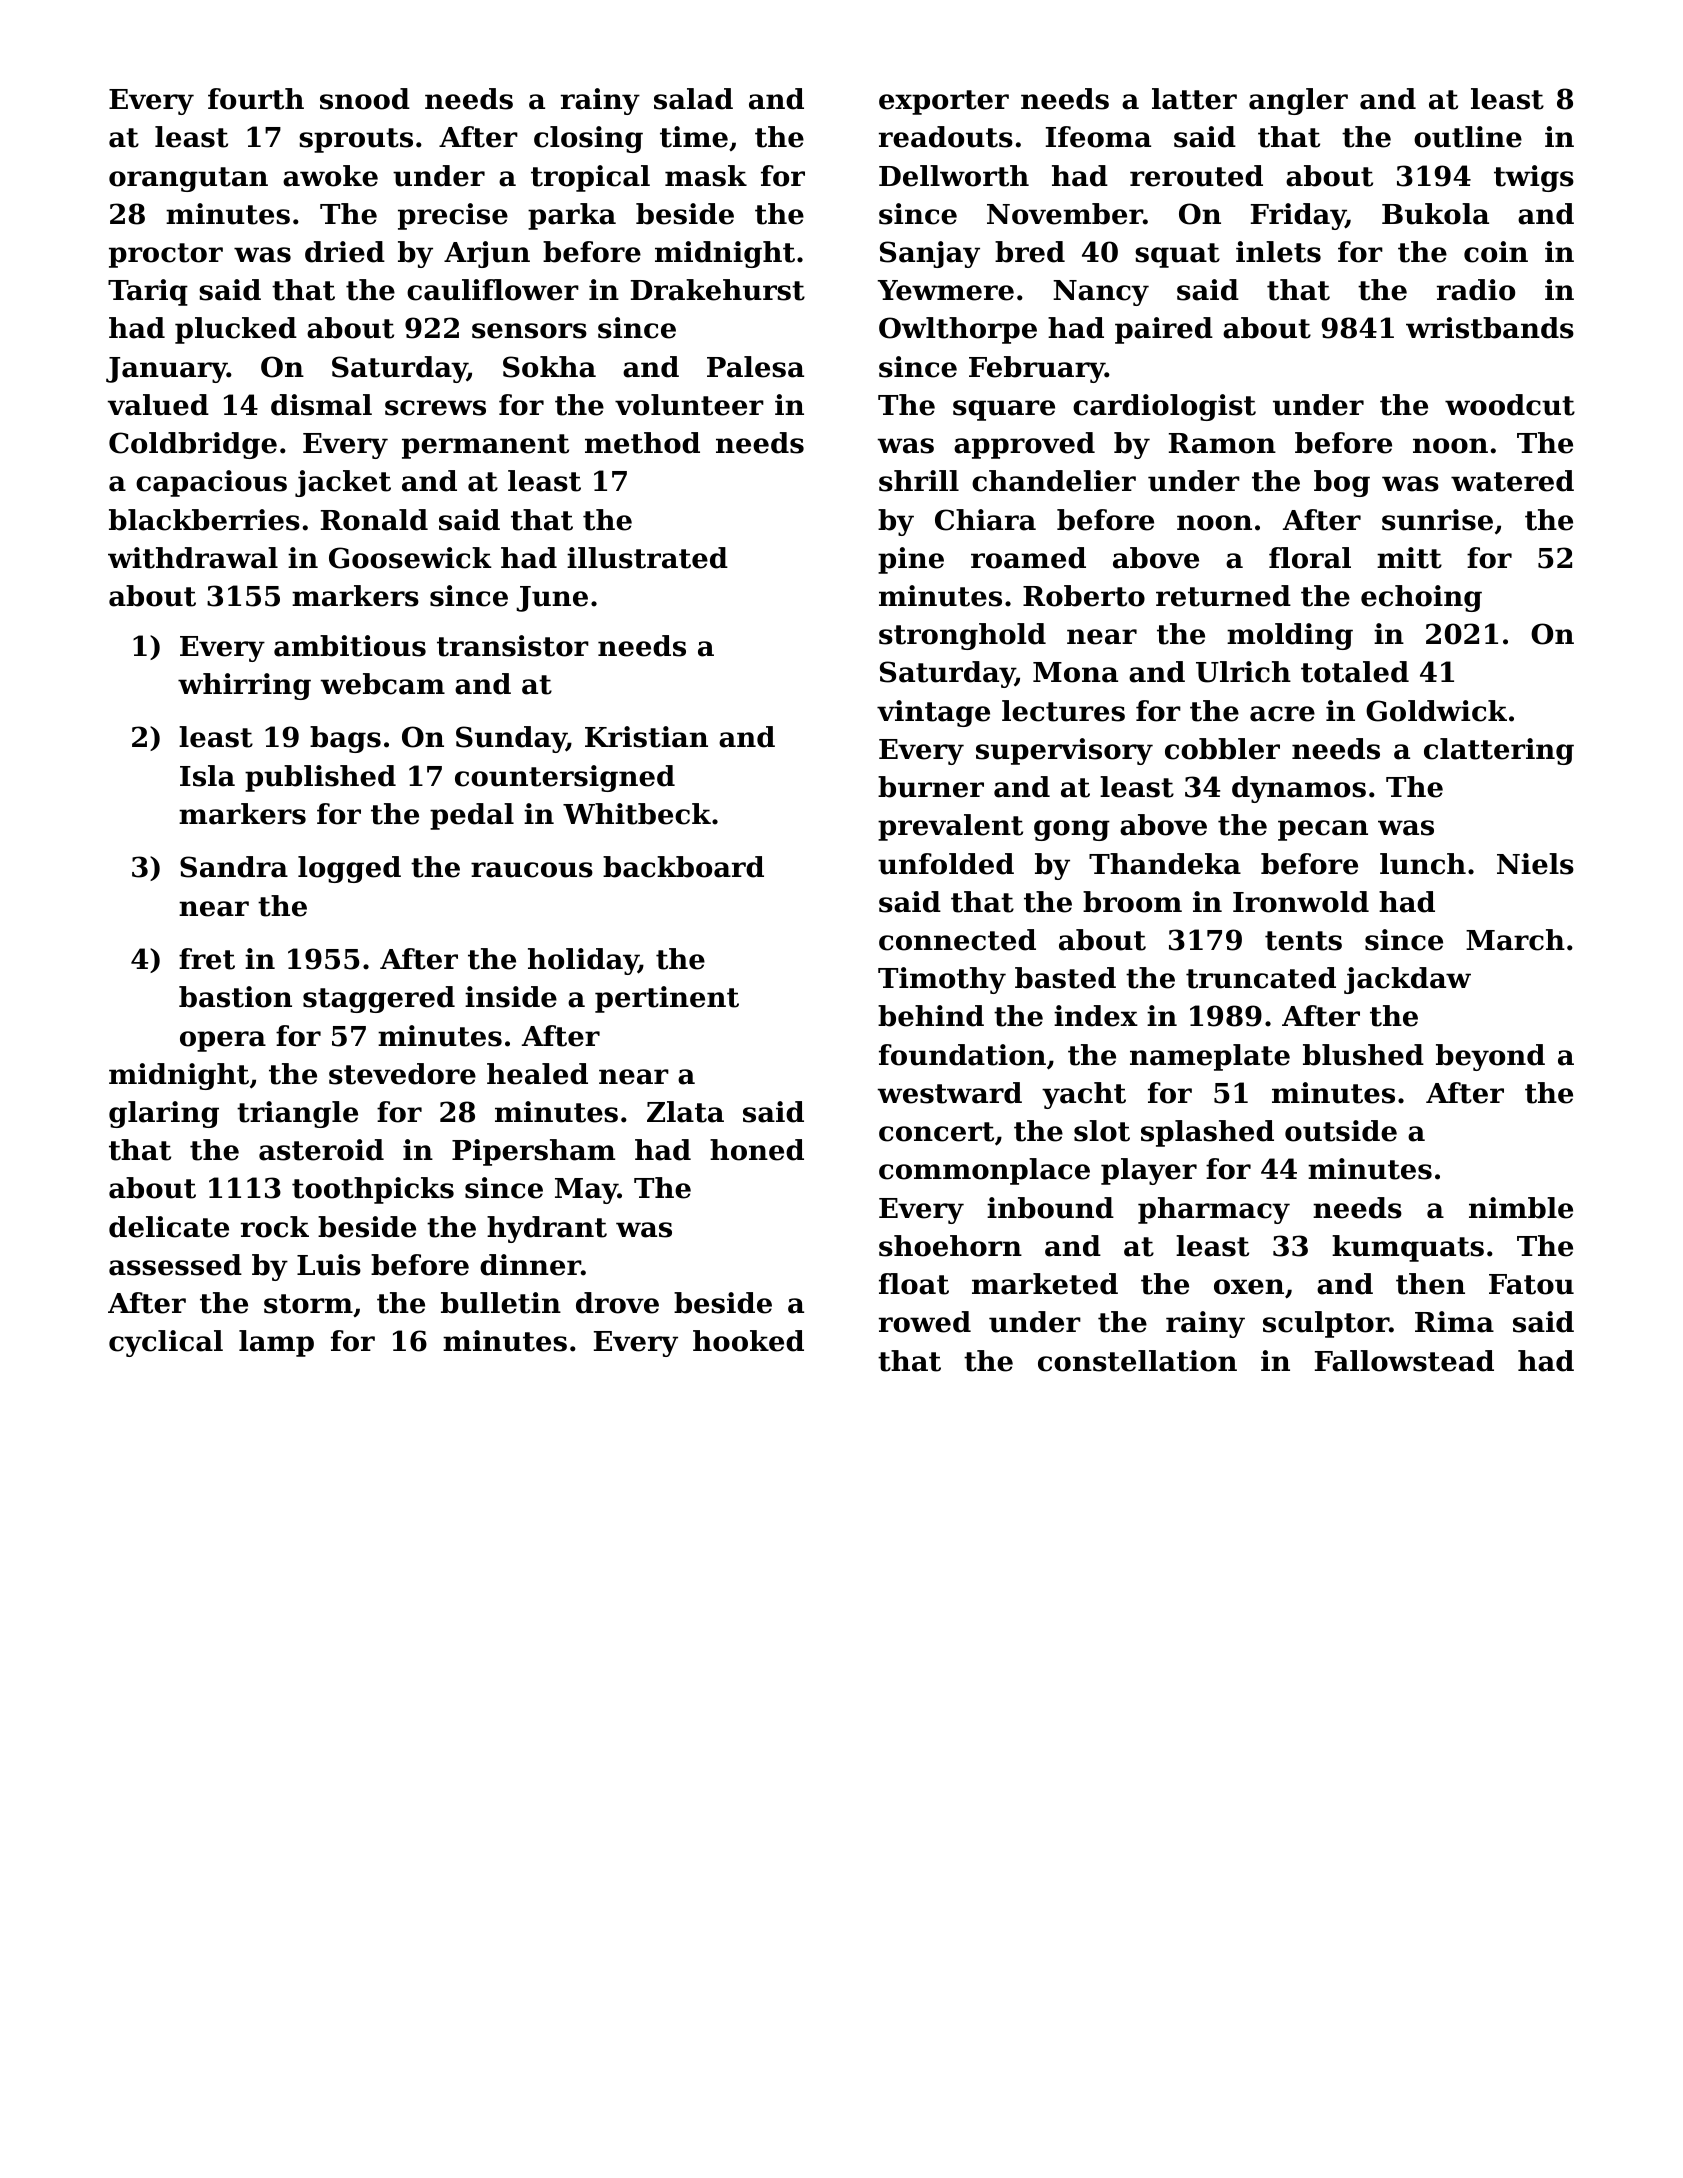 Image resolution: width=1683 pixels, height=2178 pixels. Describe the element at coordinates (1137, 1361) in the screenshot. I see `constellation` at that location.
